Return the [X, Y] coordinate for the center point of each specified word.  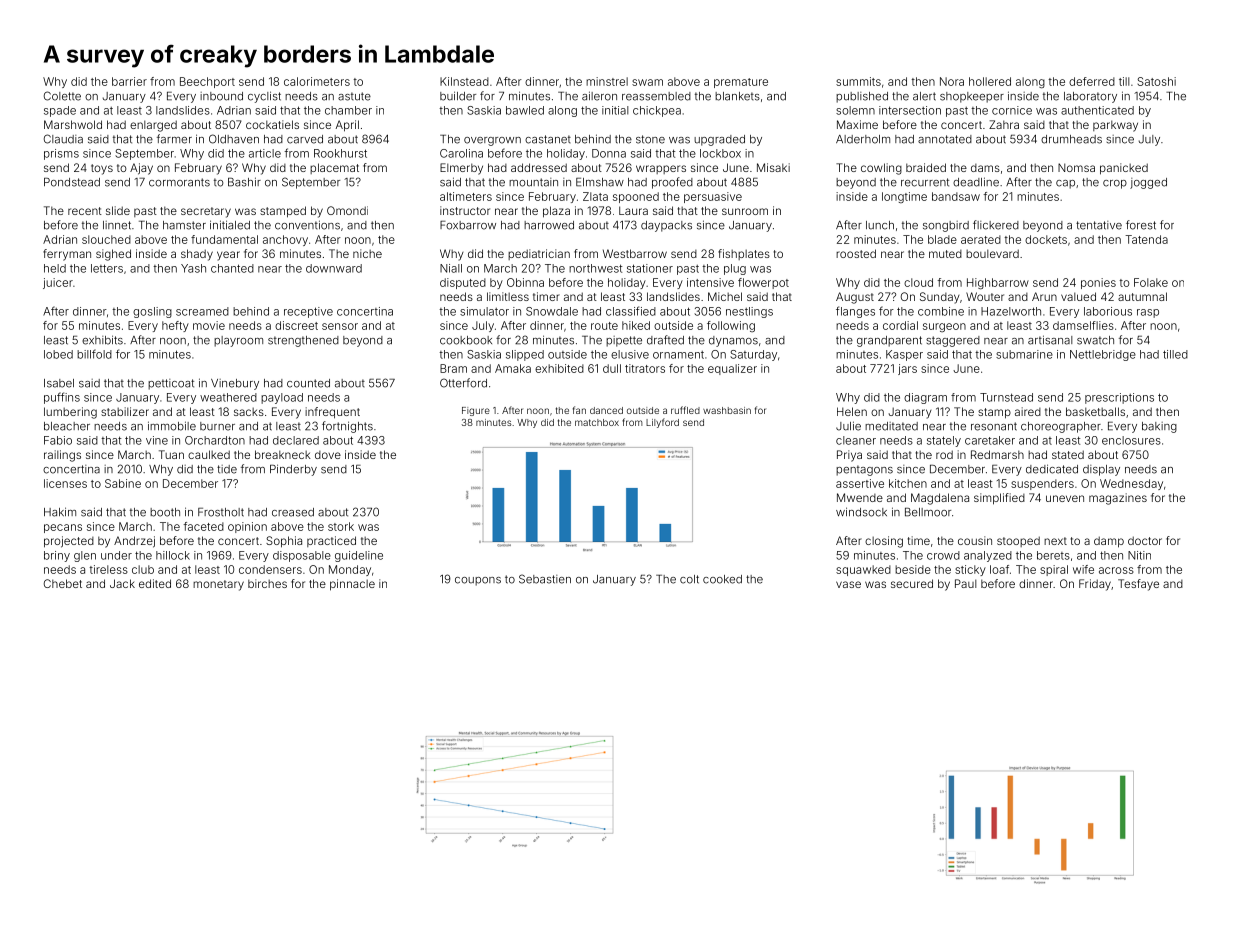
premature [741, 83]
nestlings [749, 312]
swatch [1095, 340]
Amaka [513, 368]
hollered [990, 81]
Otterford [463, 383]
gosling [152, 312]
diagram [925, 398]
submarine [1024, 354]
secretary [206, 212]
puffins [62, 398]
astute [354, 96]
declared [296, 440]
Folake [1151, 282]
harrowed [549, 225]
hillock [173, 555]
